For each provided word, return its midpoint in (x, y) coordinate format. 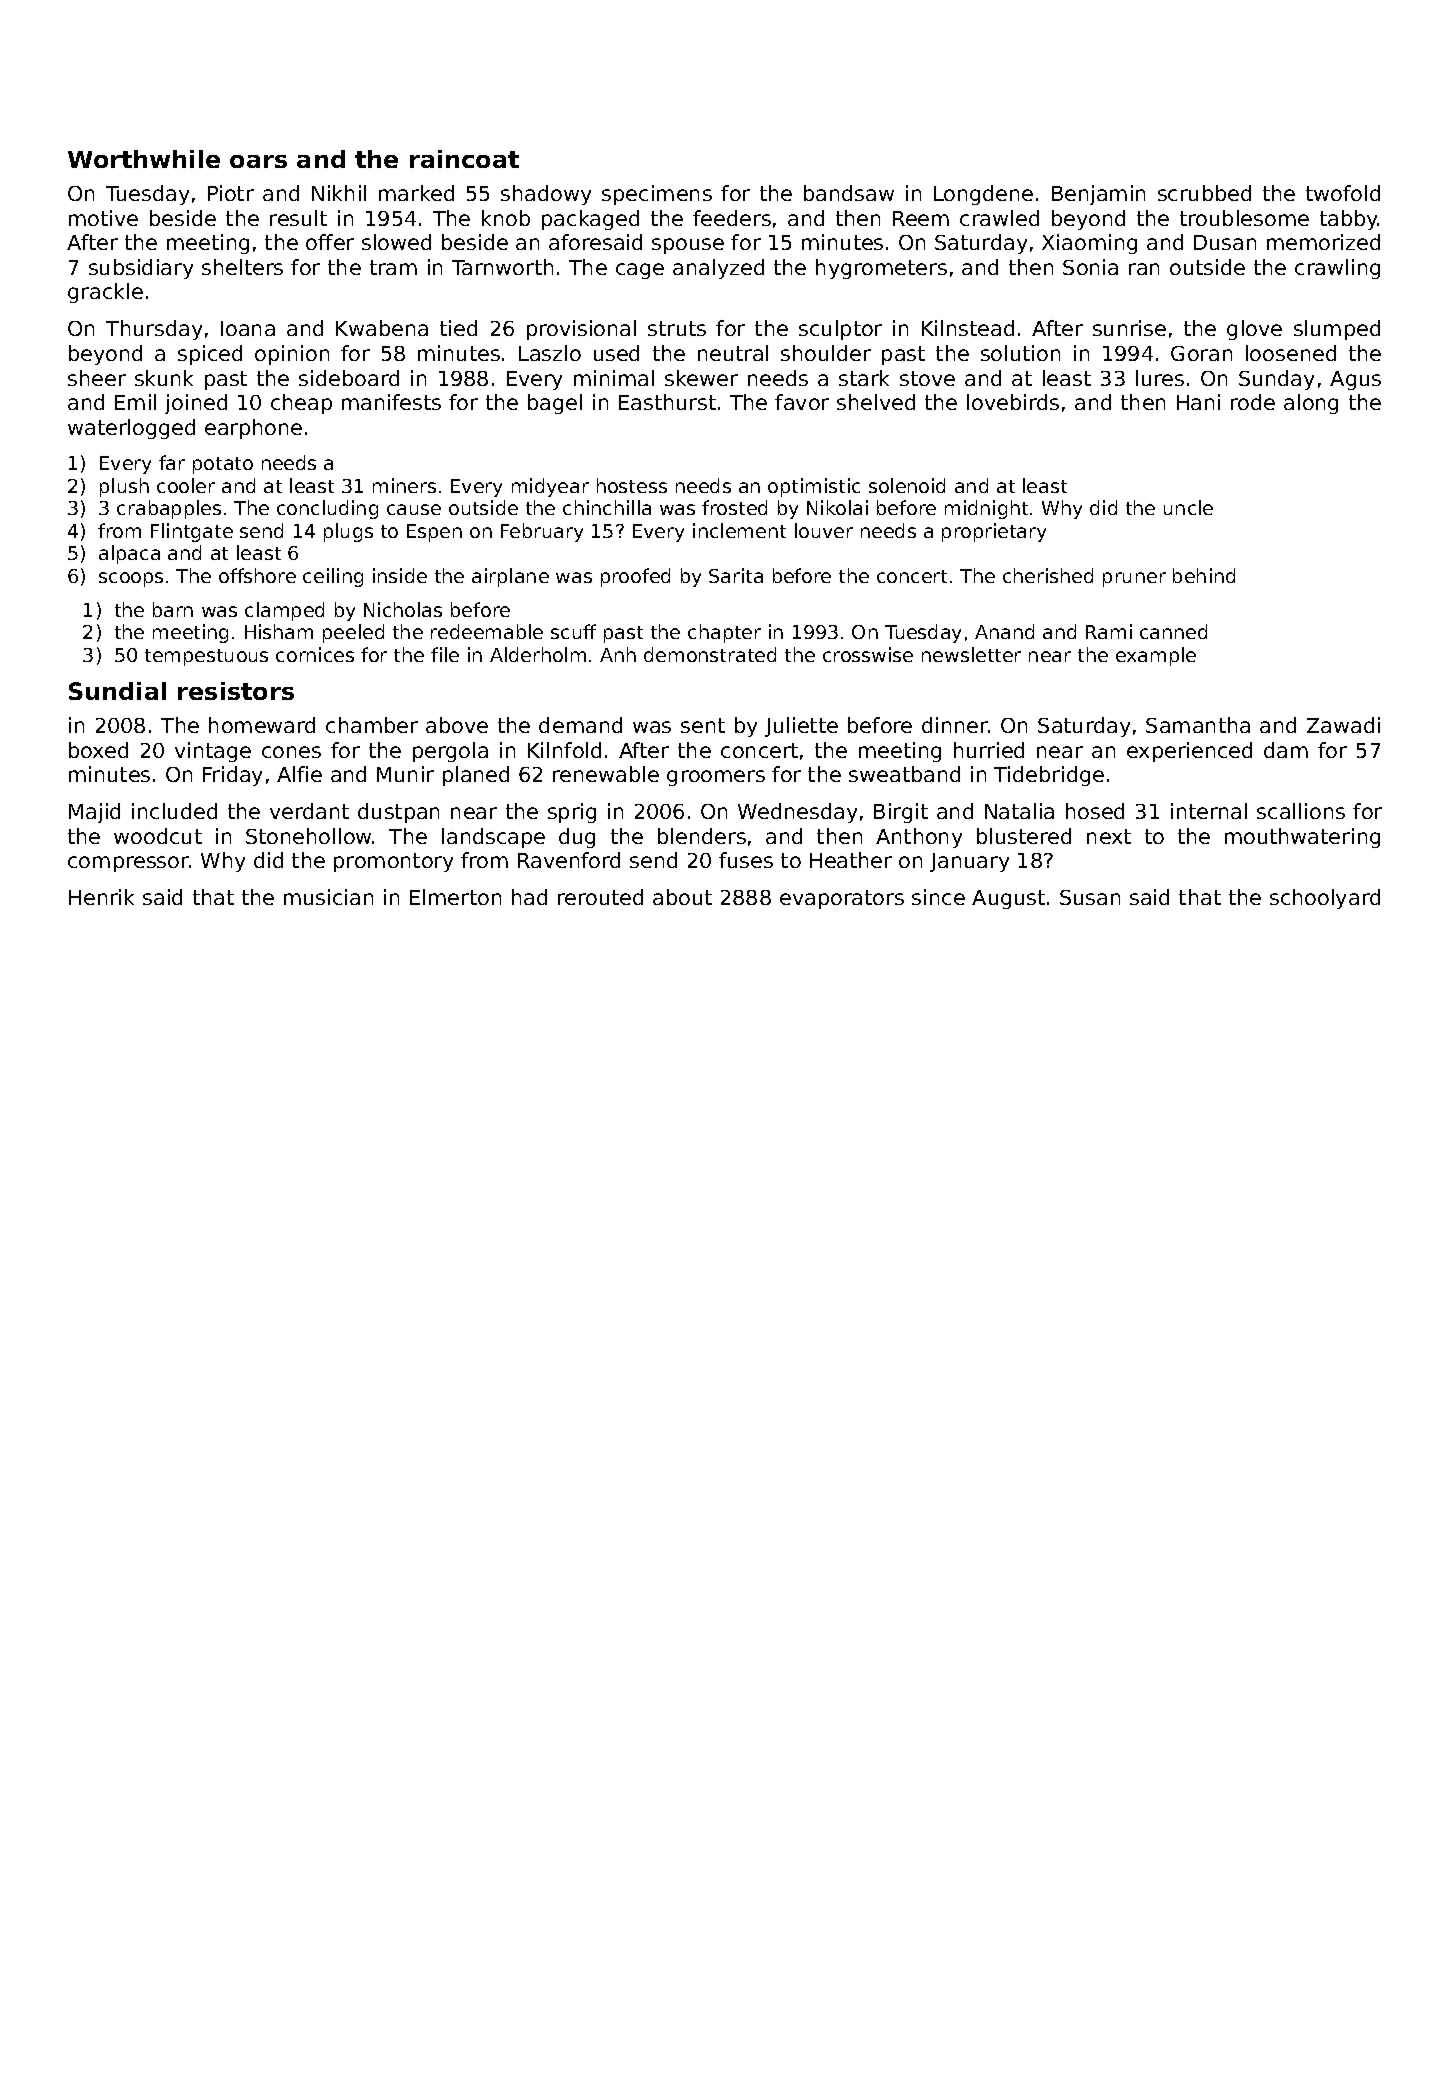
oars (258, 161)
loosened (1291, 353)
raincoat (464, 159)
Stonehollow (309, 836)
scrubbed (1204, 193)
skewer (701, 378)
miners (404, 485)
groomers (716, 778)
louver (824, 530)
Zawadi (1343, 725)
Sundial (117, 691)
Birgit (901, 813)
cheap (301, 404)
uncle (1188, 507)
